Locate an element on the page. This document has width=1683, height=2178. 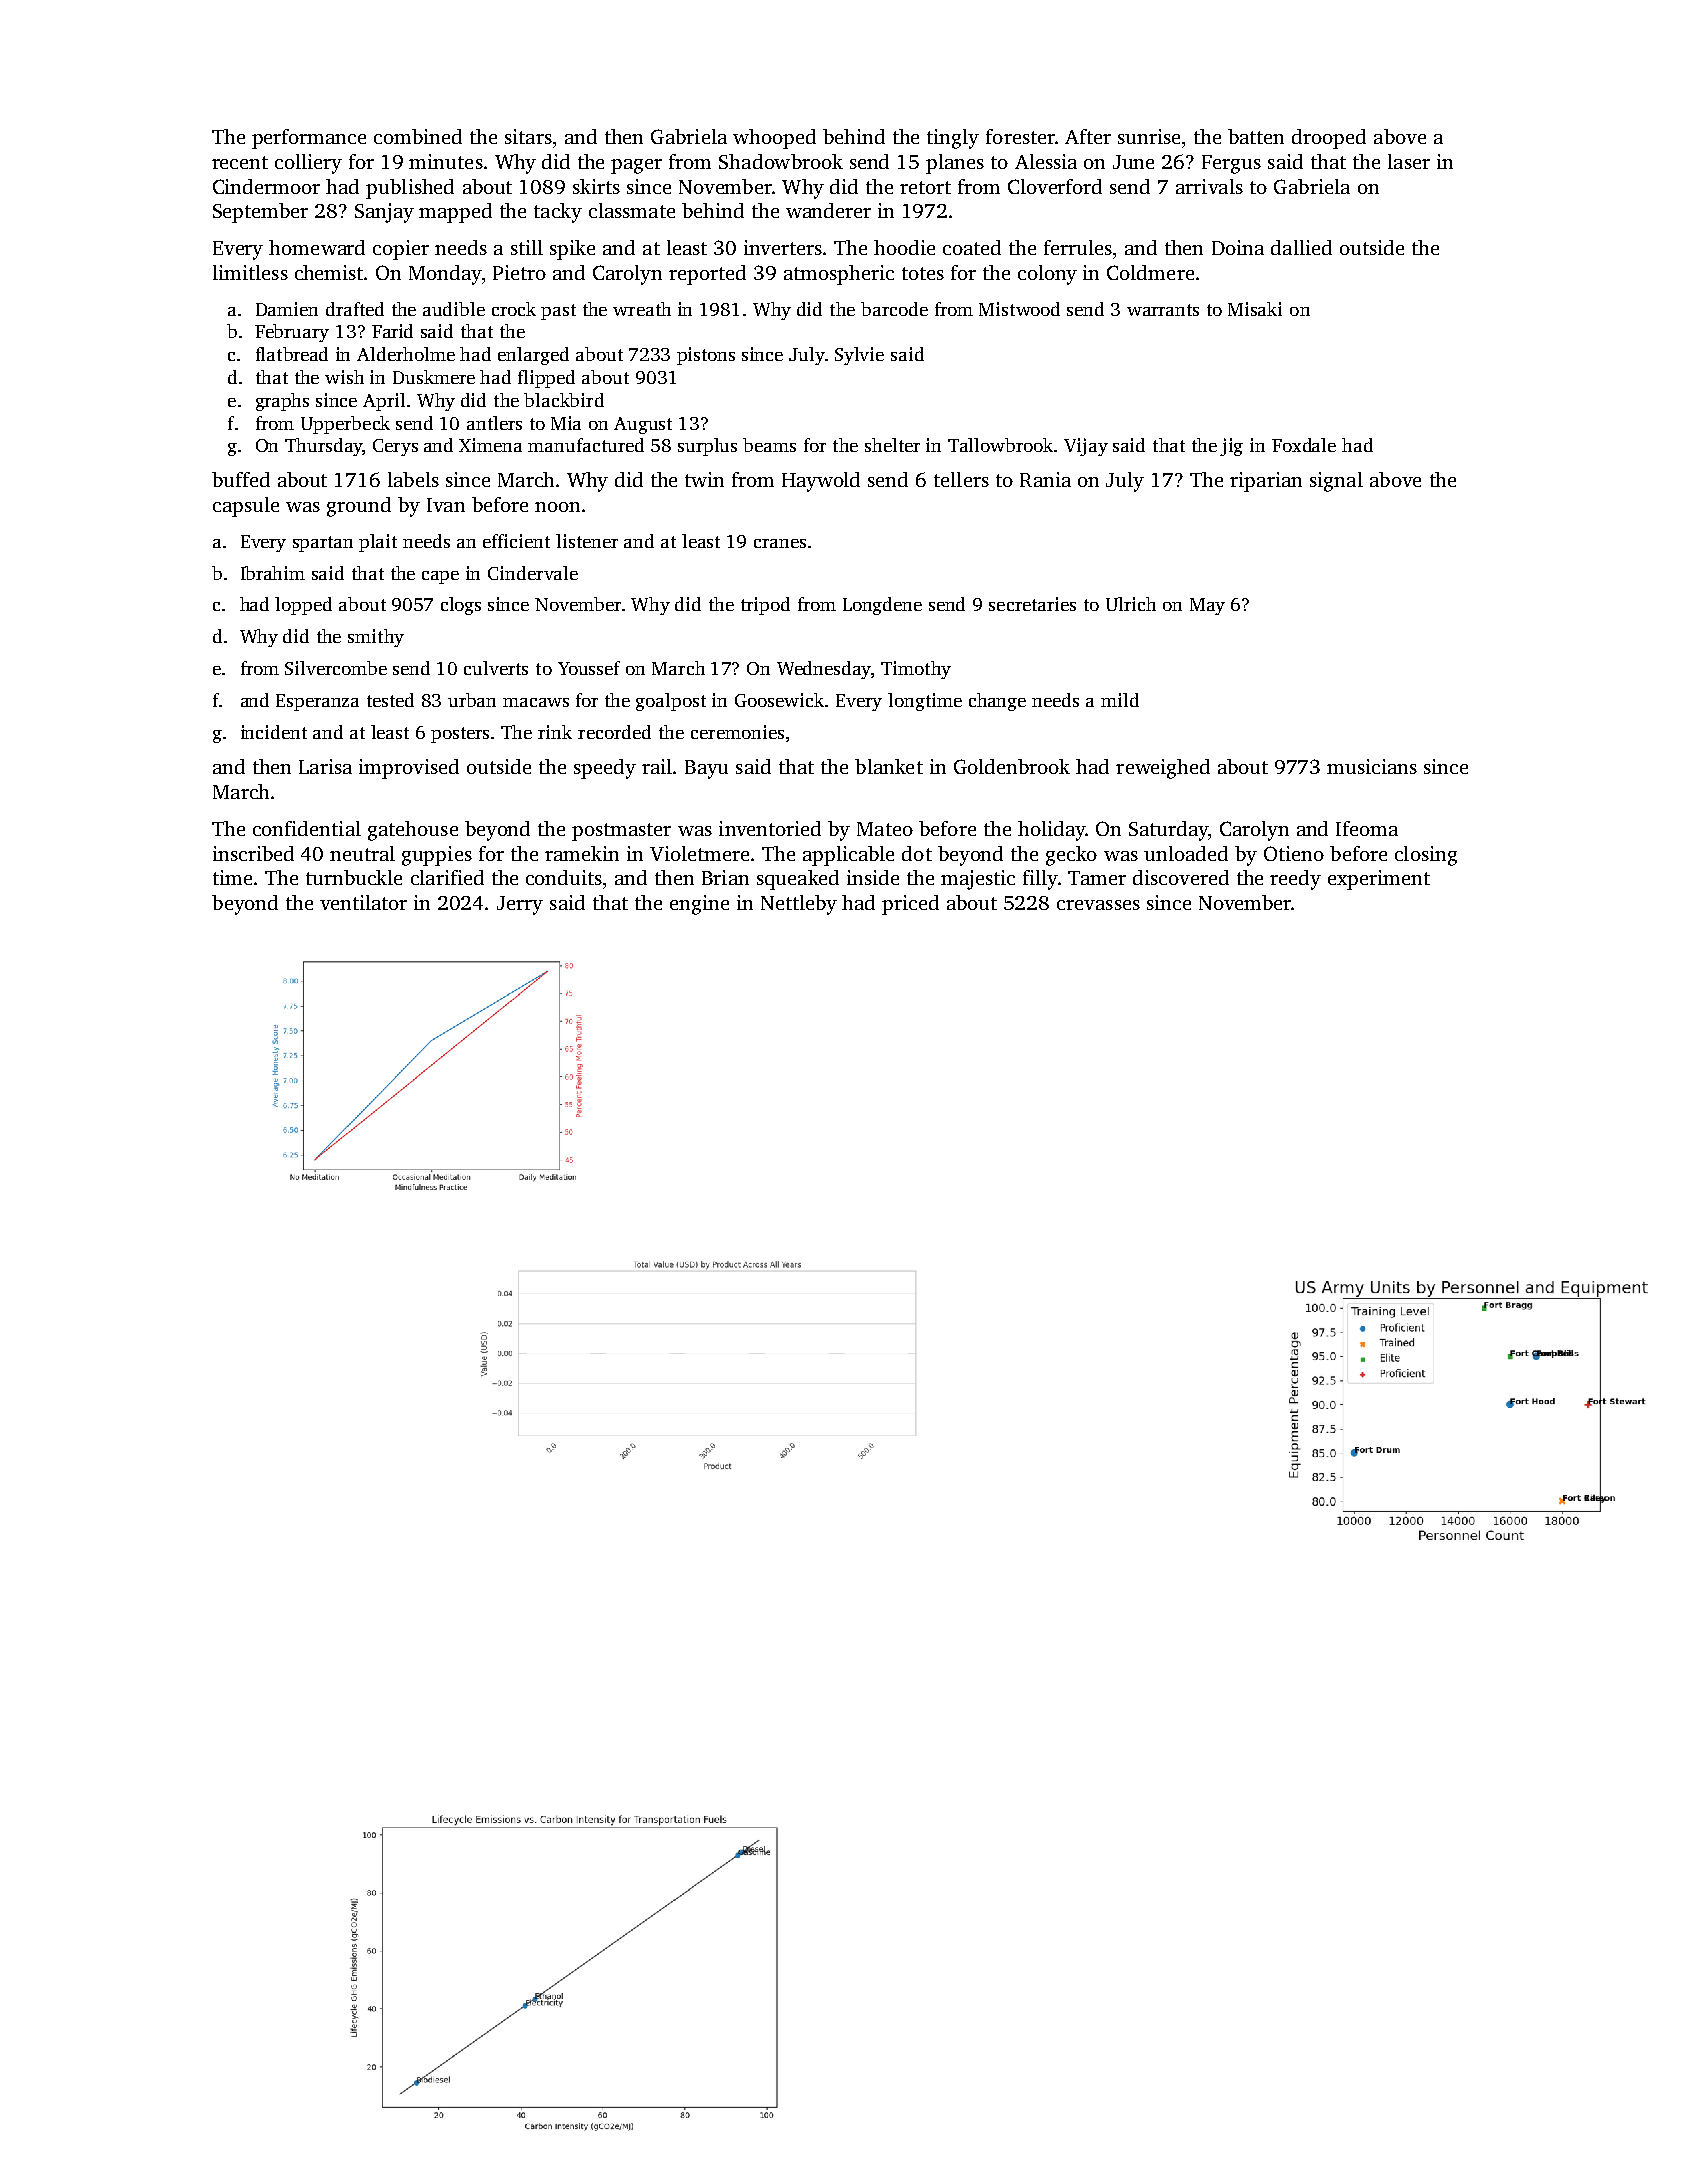
forester is located at coordinates (1020, 136).
